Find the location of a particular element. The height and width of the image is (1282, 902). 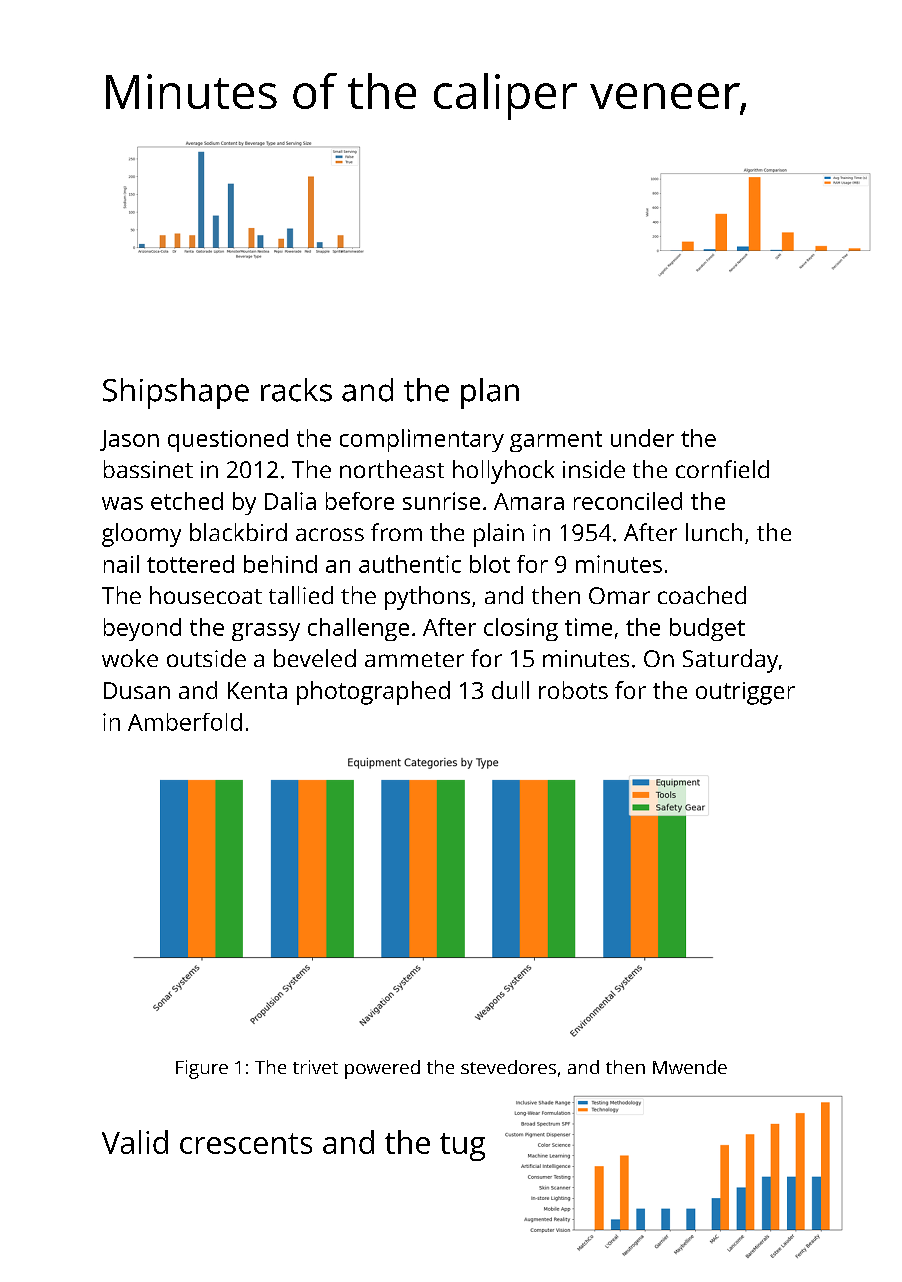

beyond is located at coordinates (142, 629).
